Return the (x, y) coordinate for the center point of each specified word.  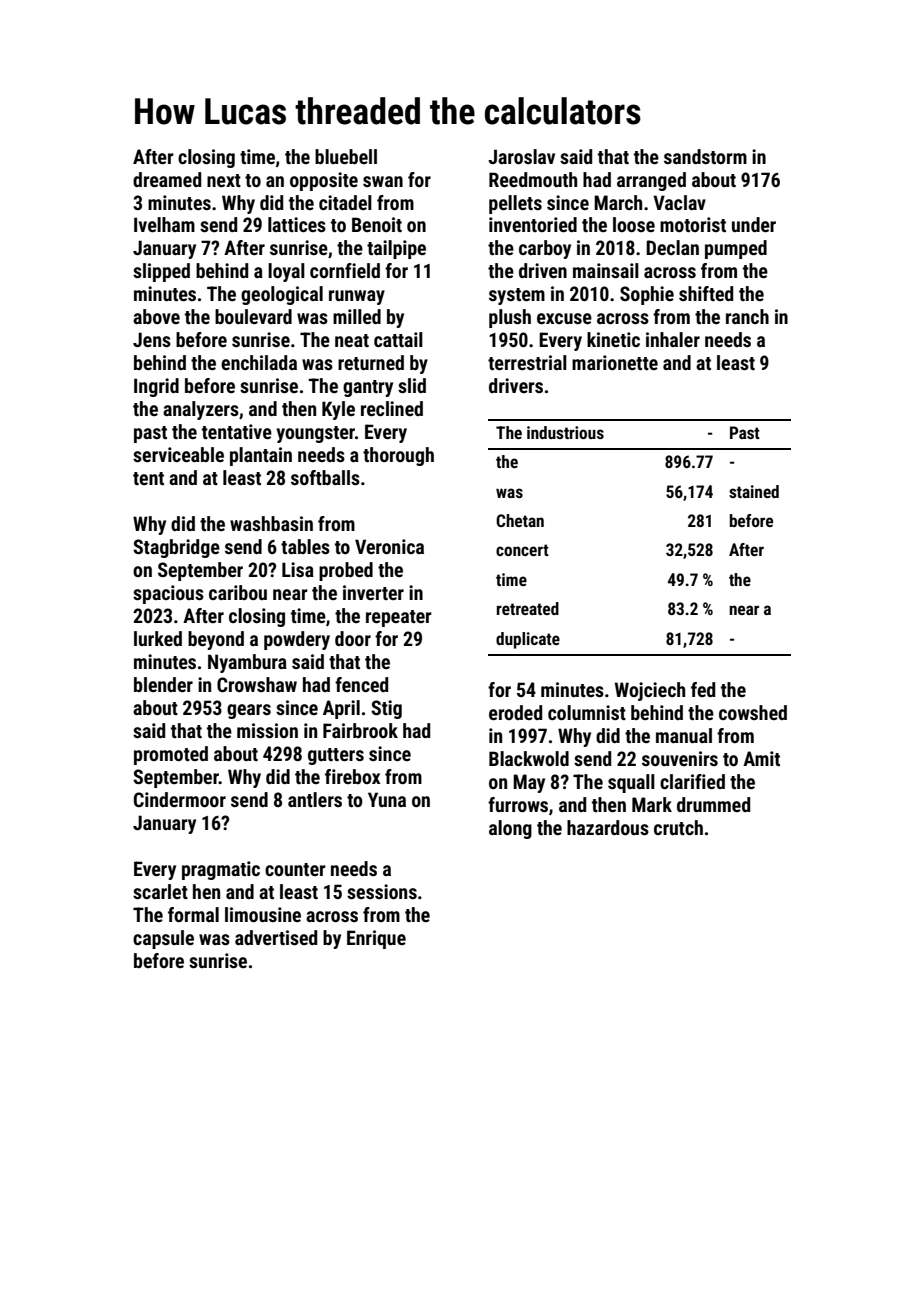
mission (267, 730)
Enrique (376, 939)
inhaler (673, 339)
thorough (398, 456)
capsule (163, 939)
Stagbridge (176, 548)
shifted (706, 293)
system (517, 296)
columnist (587, 712)
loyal (286, 272)
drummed (713, 804)
